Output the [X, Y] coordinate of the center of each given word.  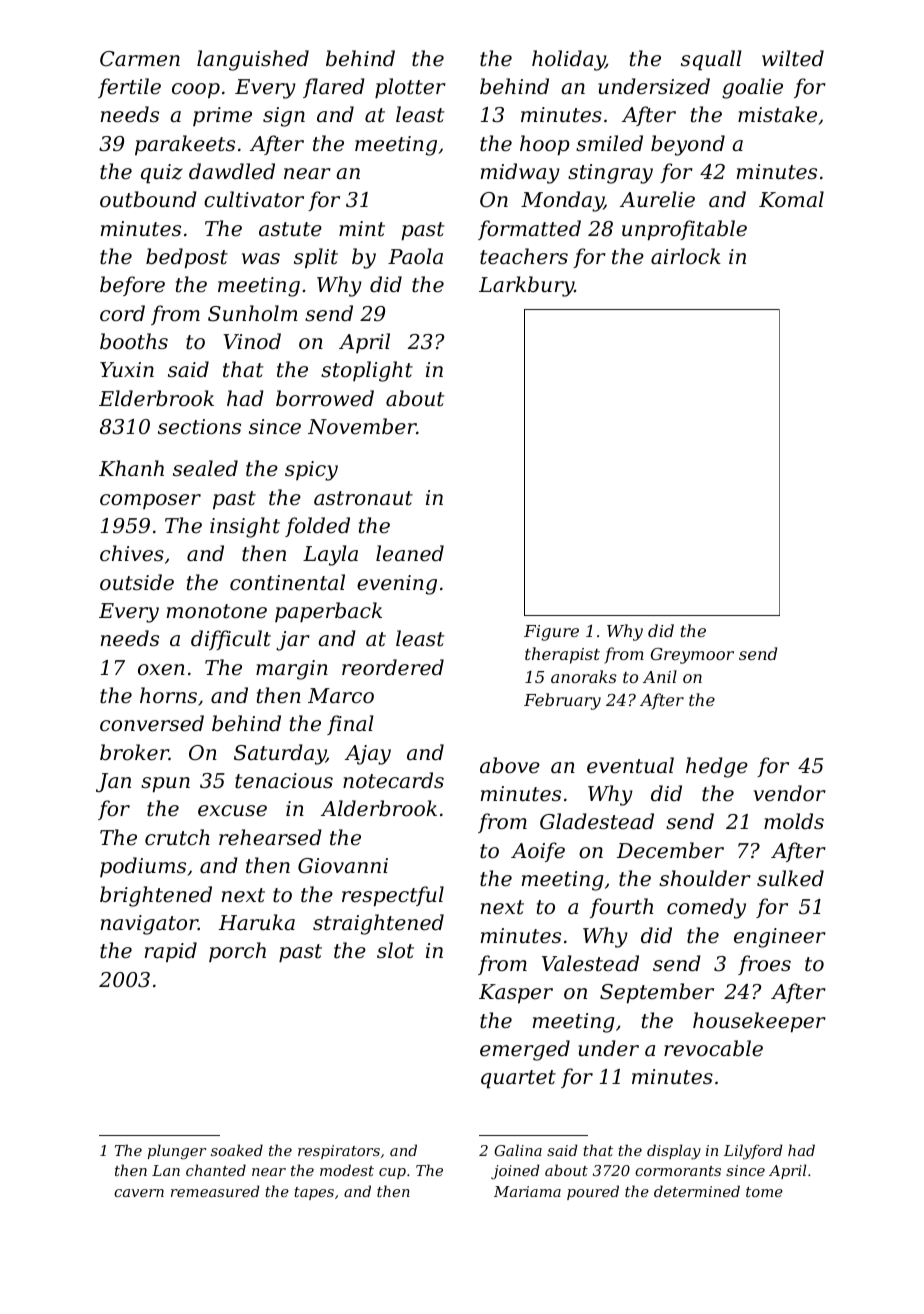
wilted [793, 58]
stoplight [367, 371]
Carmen [140, 59]
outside [137, 582]
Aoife [538, 852]
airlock [686, 256]
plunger [177, 1152]
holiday [568, 60]
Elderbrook [156, 398]
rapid [171, 952]
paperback [328, 612]
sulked [790, 878]
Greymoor [692, 656]
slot [395, 950]
